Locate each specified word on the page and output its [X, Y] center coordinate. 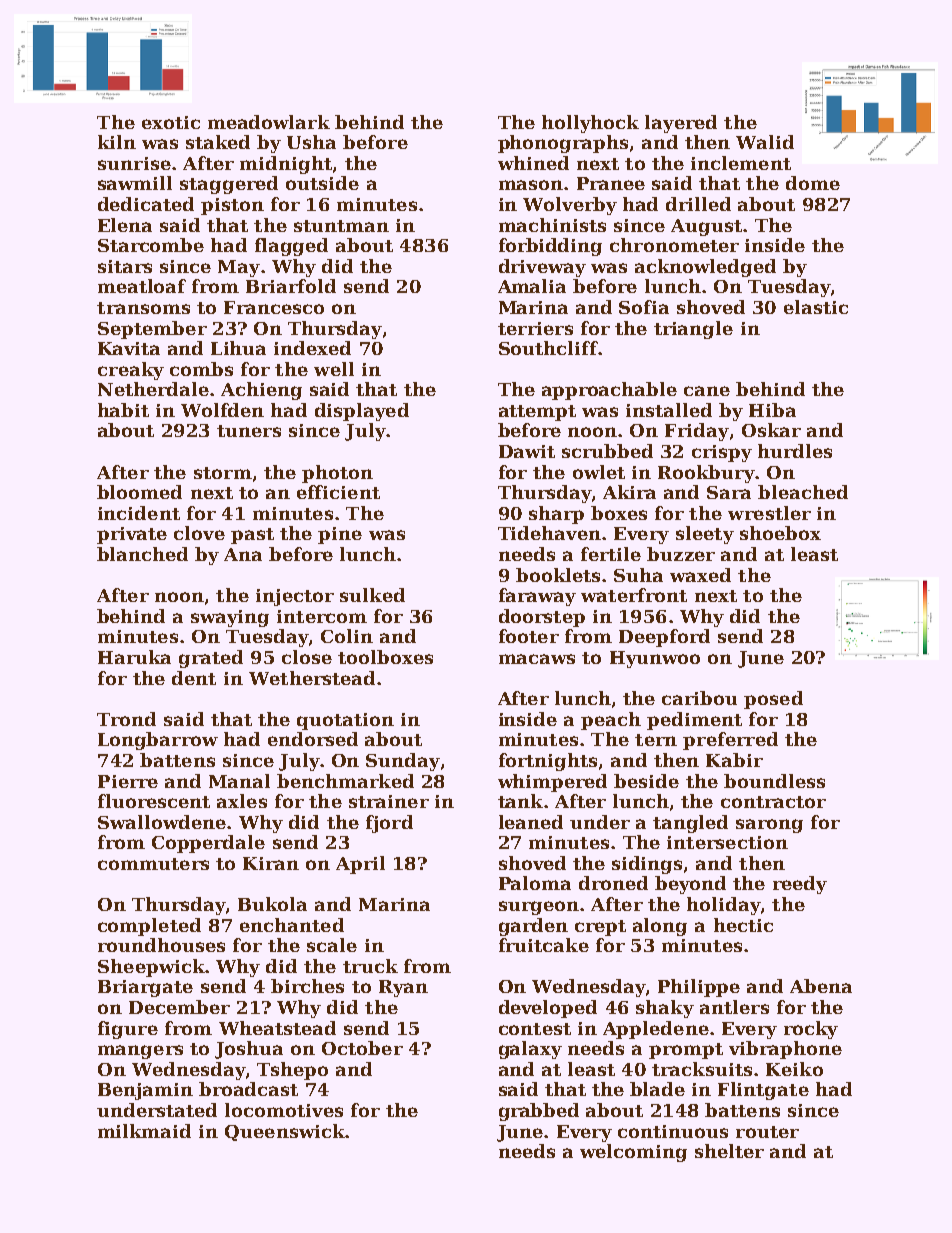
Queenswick [285, 1132]
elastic [816, 307]
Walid [765, 142]
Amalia [532, 286]
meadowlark [269, 122]
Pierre [128, 781]
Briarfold [291, 286]
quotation [345, 721]
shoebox [780, 533]
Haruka [134, 657]
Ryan [403, 988]
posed [773, 700]
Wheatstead [277, 1028]
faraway [537, 597]
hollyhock [590, 124]
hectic [743, 925]
